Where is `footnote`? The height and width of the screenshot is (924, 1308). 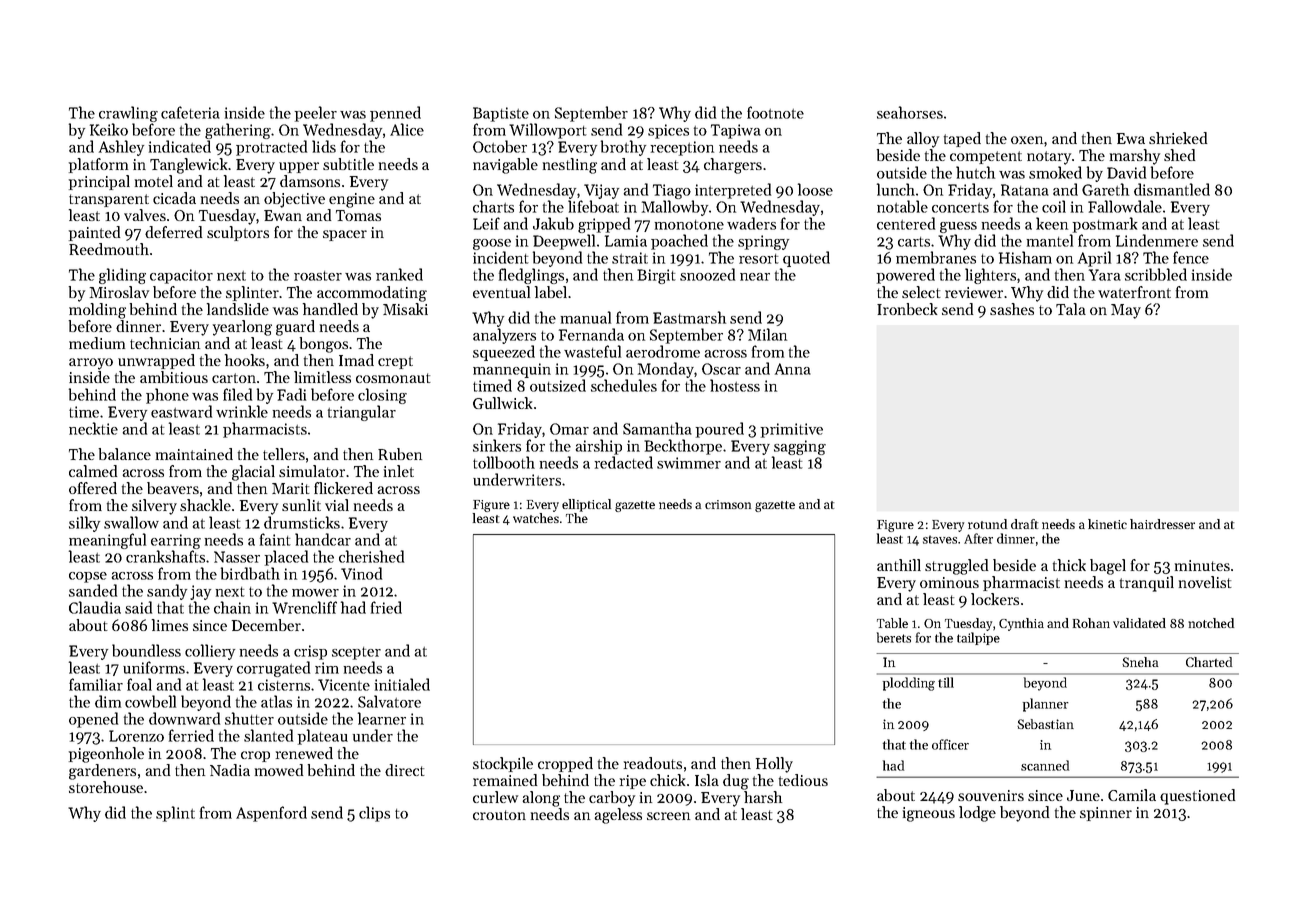
footnote is located at coordinates (775, 112).
